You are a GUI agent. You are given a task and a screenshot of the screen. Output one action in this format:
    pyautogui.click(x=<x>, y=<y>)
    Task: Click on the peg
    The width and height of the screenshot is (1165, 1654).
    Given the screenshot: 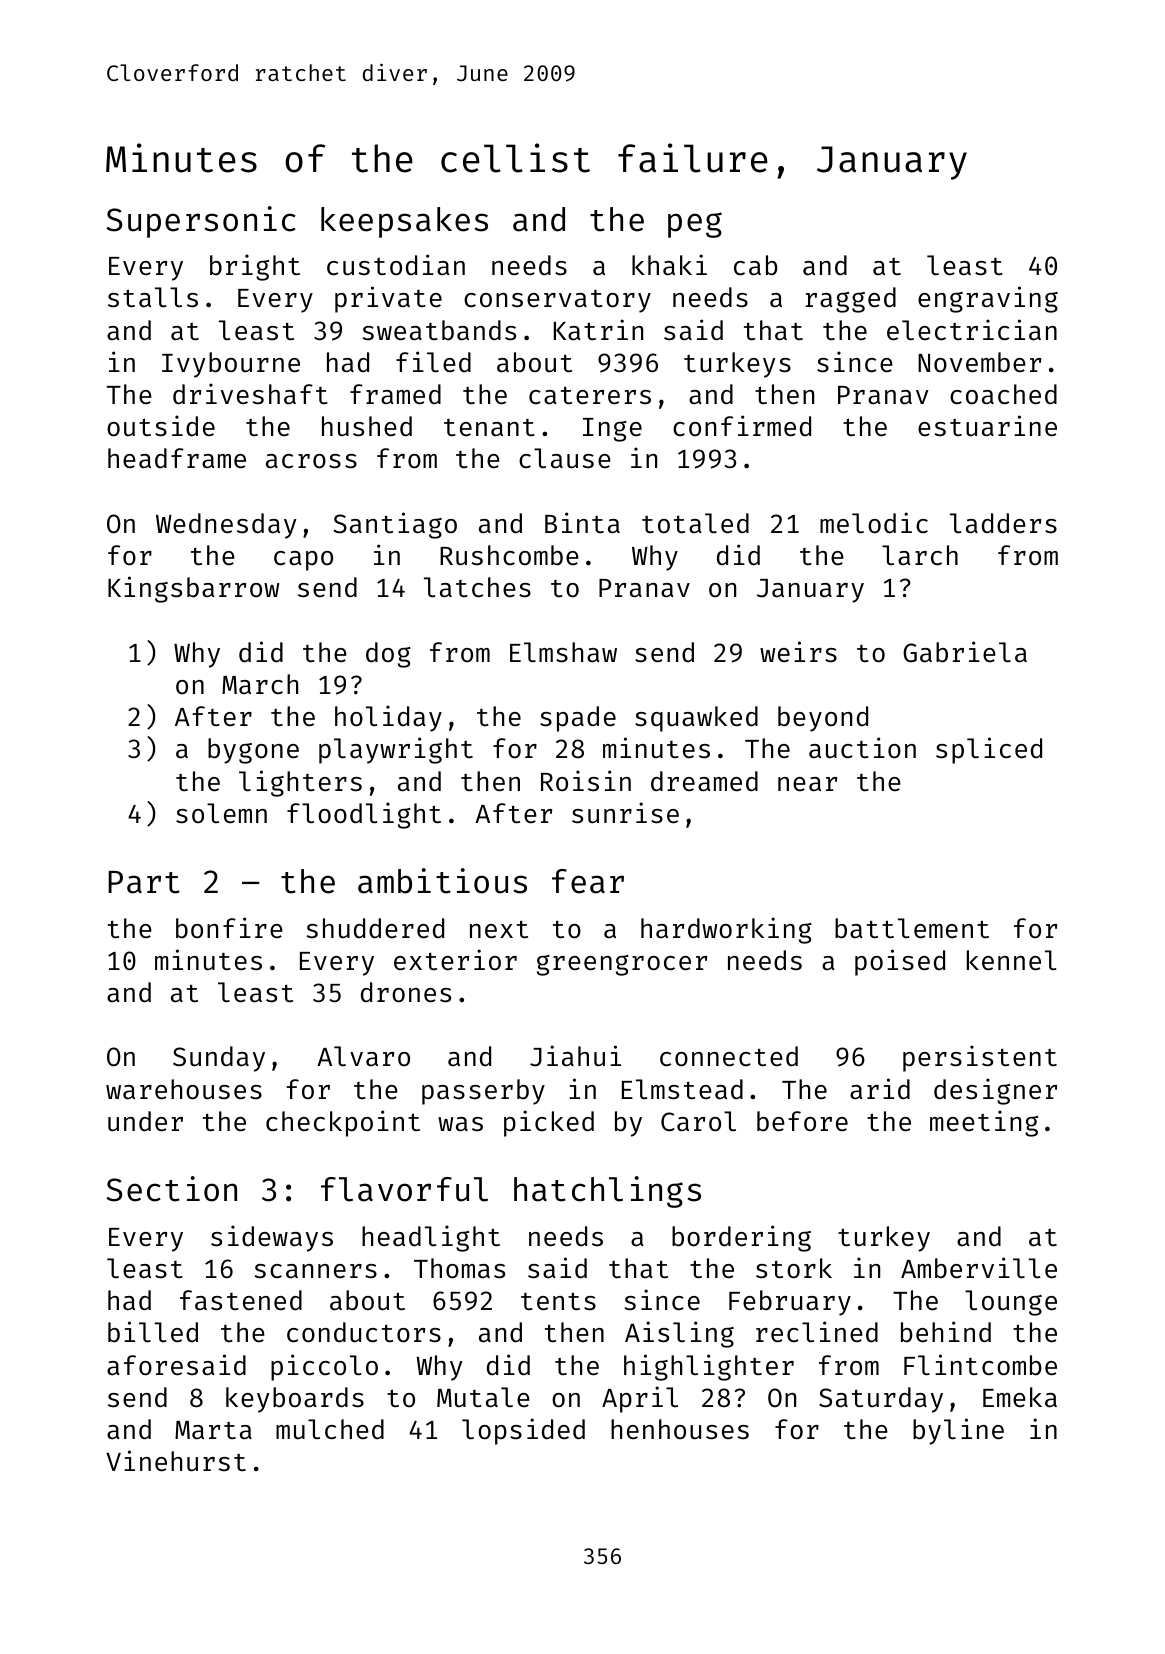 What is the action you would take?
    pyautogui.click(x=695, y=225)
